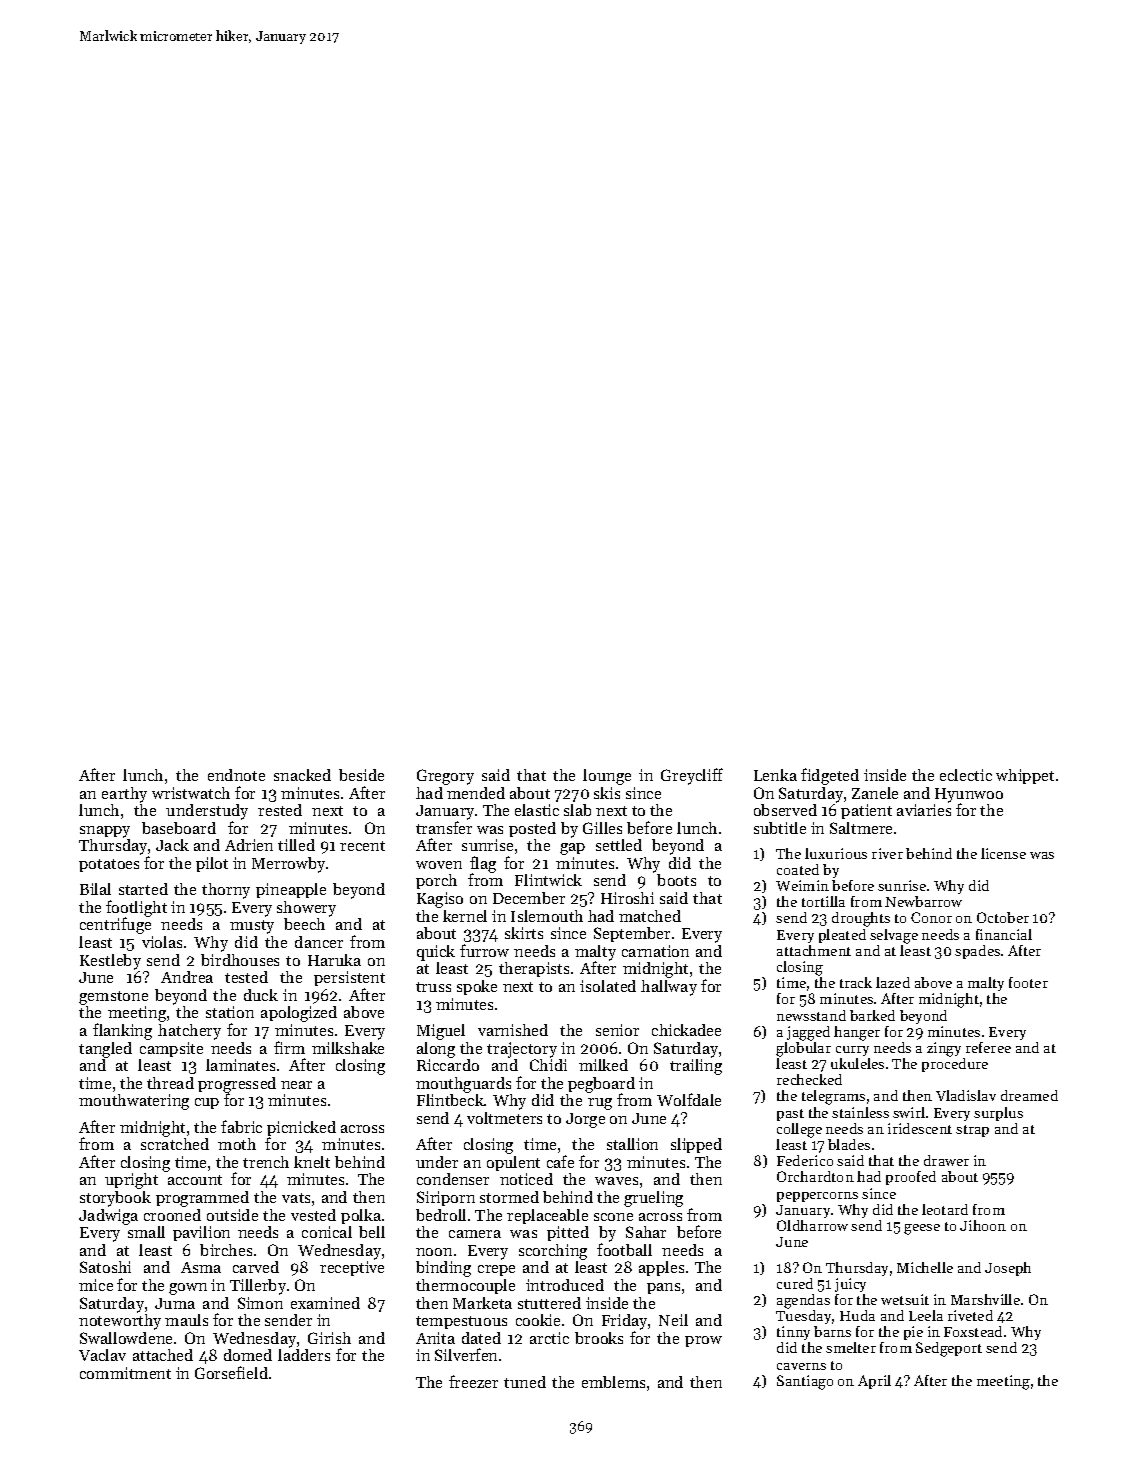 Image resolution: width=1139 pixels, height=1474 pixels. I want to click on pilot, so click(212, 864).
